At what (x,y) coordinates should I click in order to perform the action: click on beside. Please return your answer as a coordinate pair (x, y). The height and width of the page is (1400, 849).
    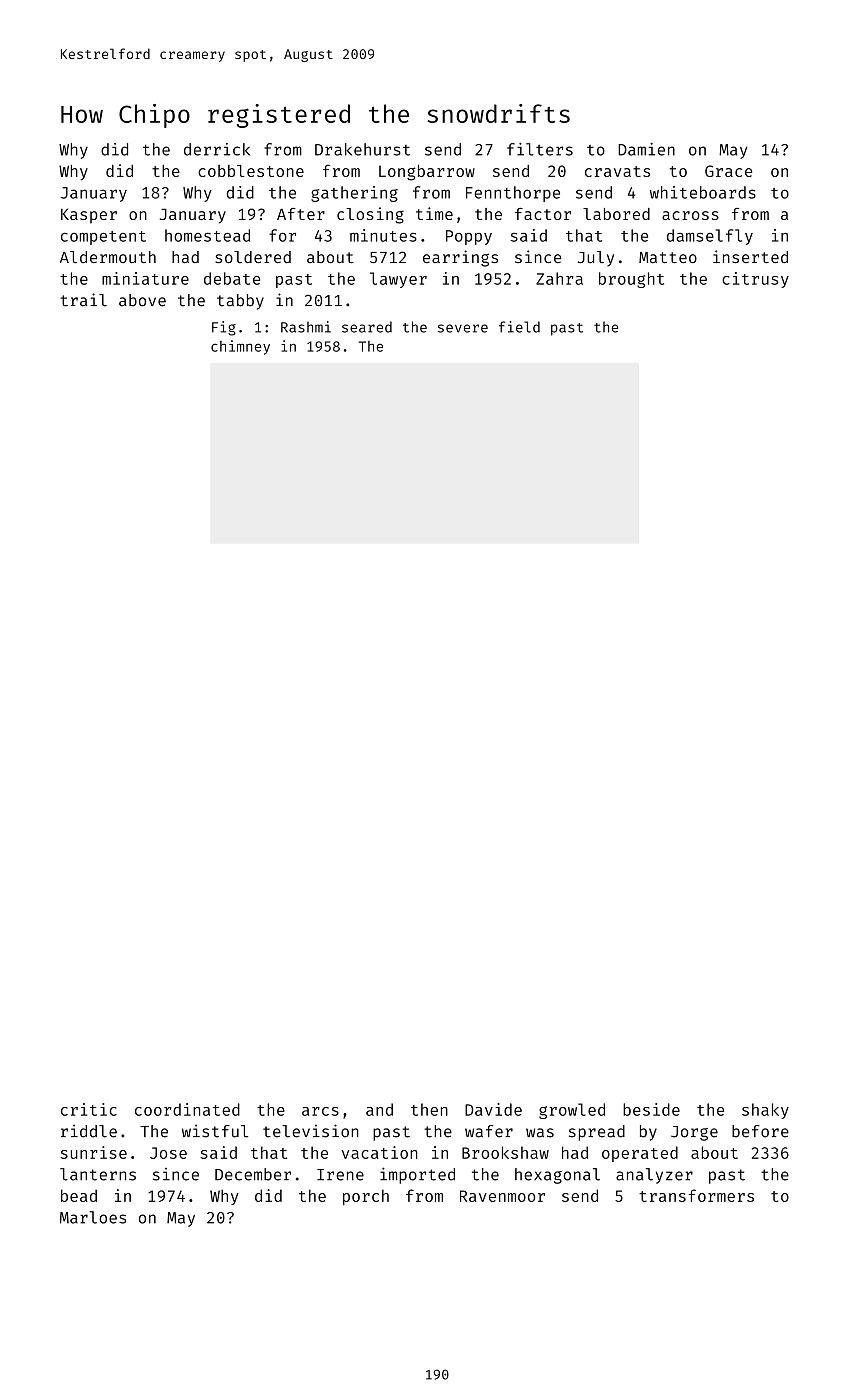
    Looking at the image, I should click on (651, 1109).
